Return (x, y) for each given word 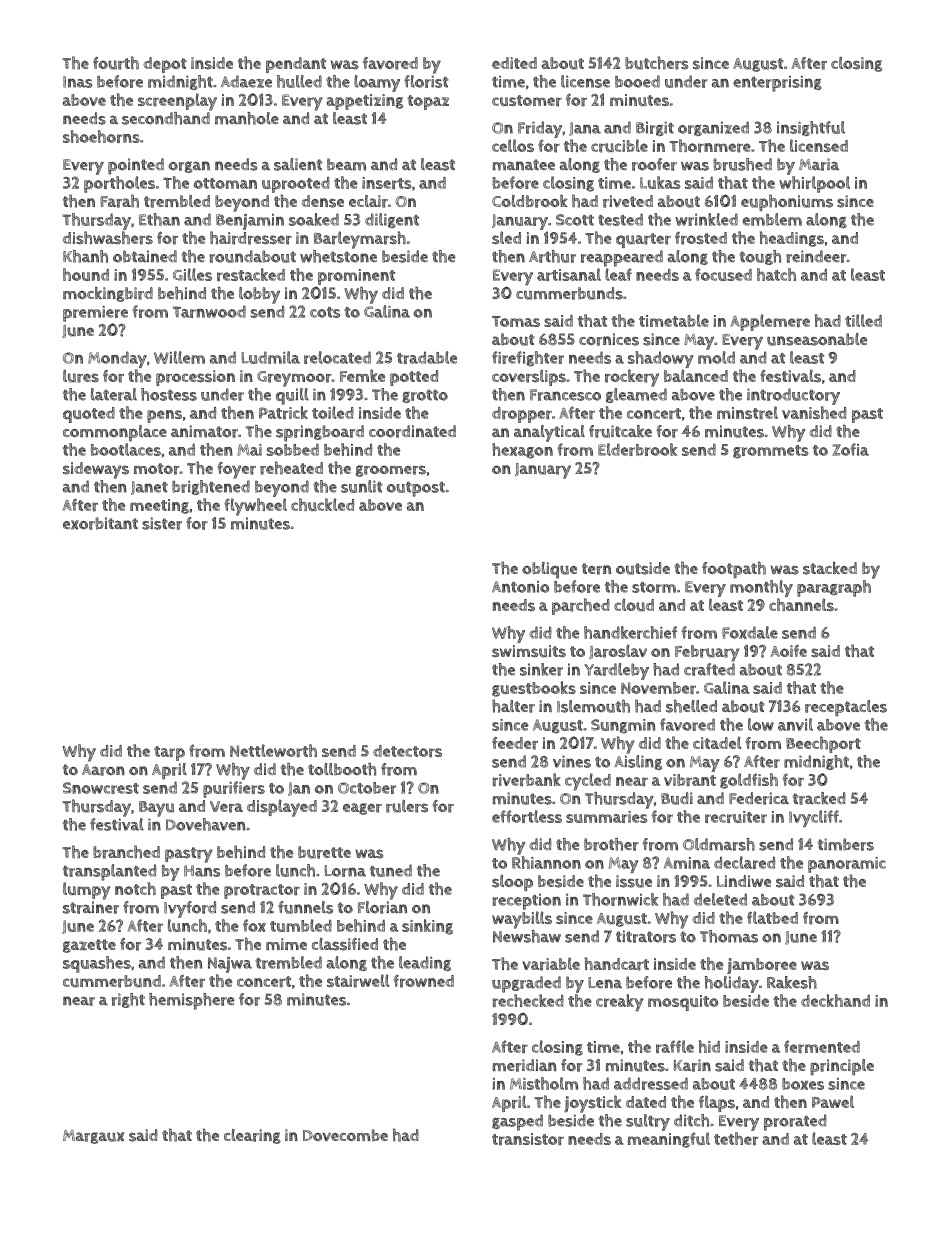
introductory (793, 396)
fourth (116, 63)
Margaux (93, 1137)
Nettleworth (273, 750)
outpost (415, 489)
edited (514, 63)
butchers (657, 63)
